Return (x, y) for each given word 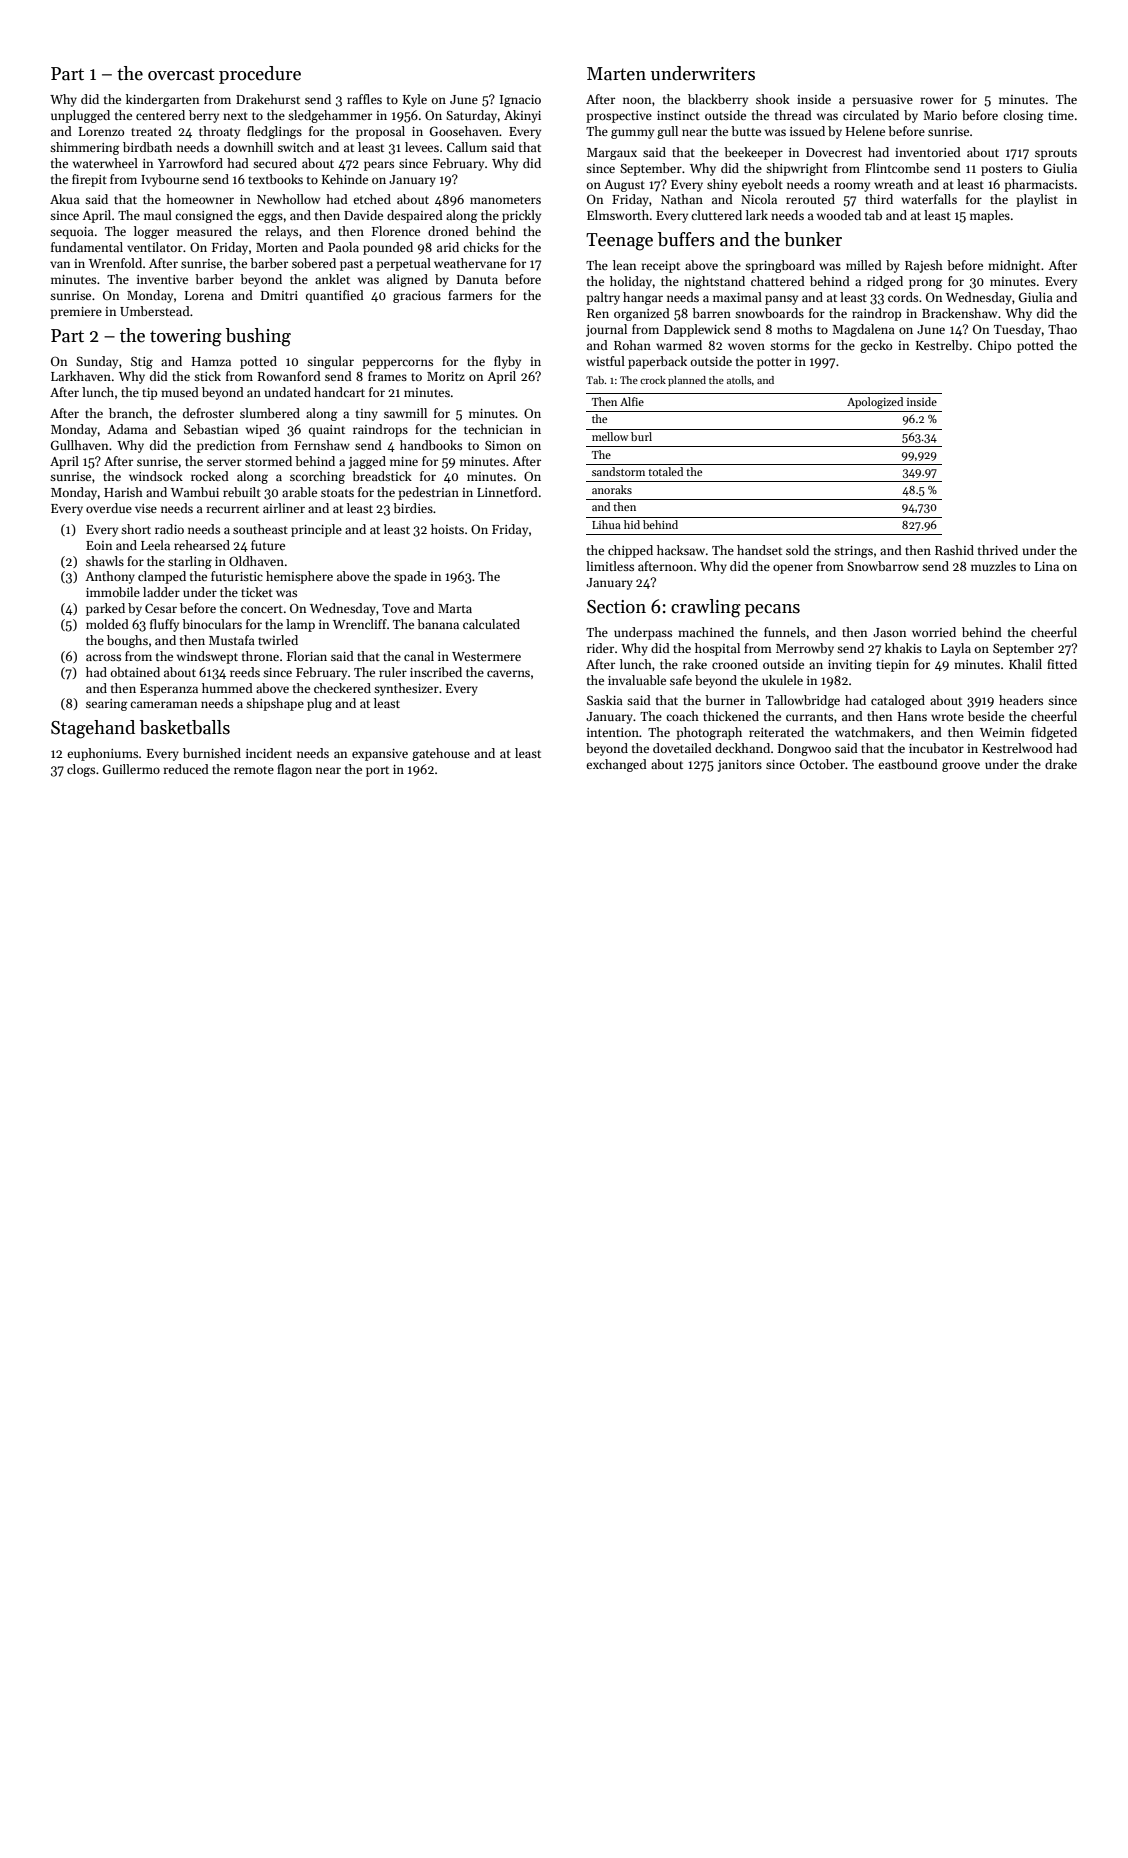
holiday (631, 282)
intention (613, 732)
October (822, 764)
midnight (1014, 266)
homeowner (200, 199)
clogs (81, 770)
